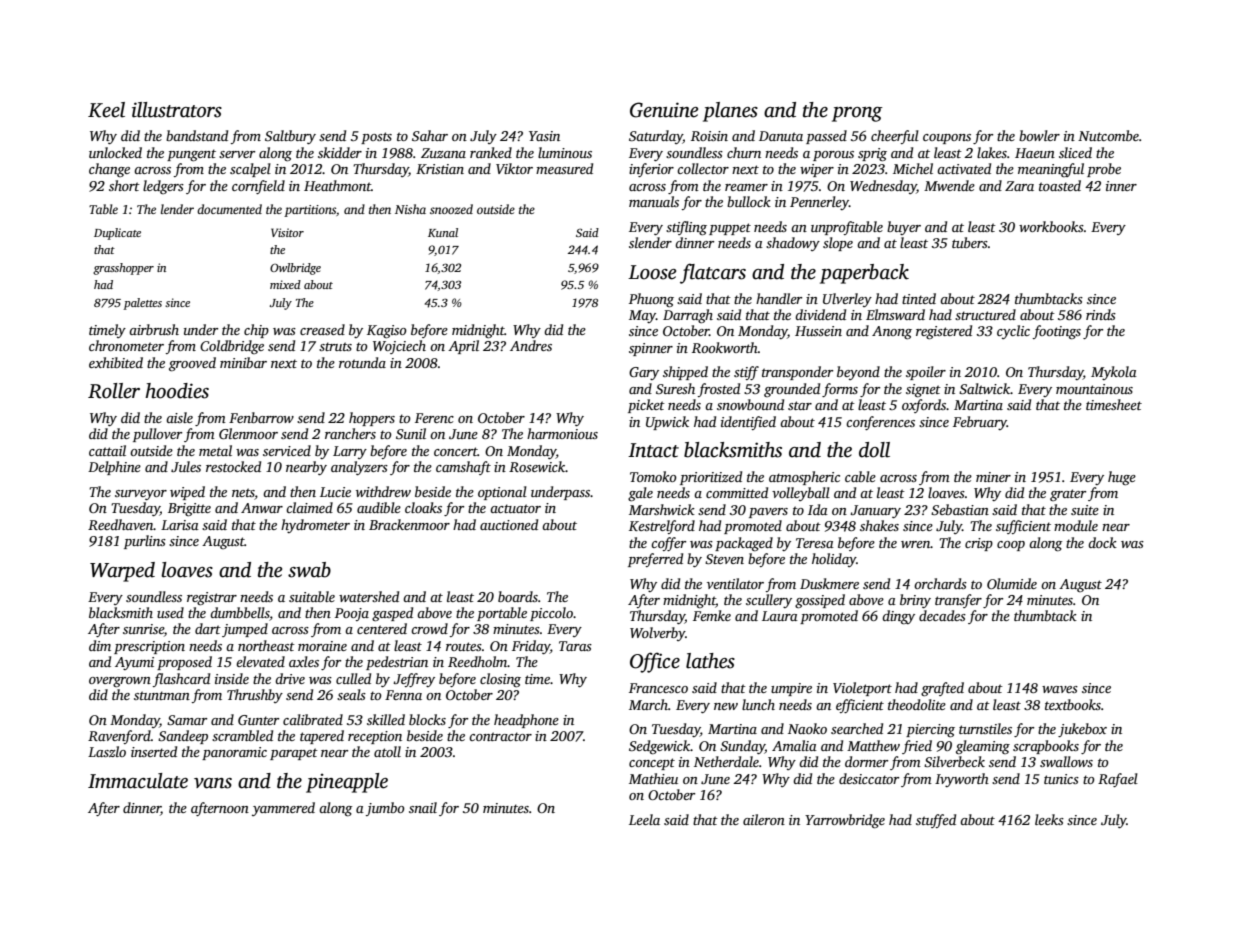 This screenshot has width=1233, height=952. Describe the element at coordinates (145, 542) in the screenshot. I see `purlins` at that location.
